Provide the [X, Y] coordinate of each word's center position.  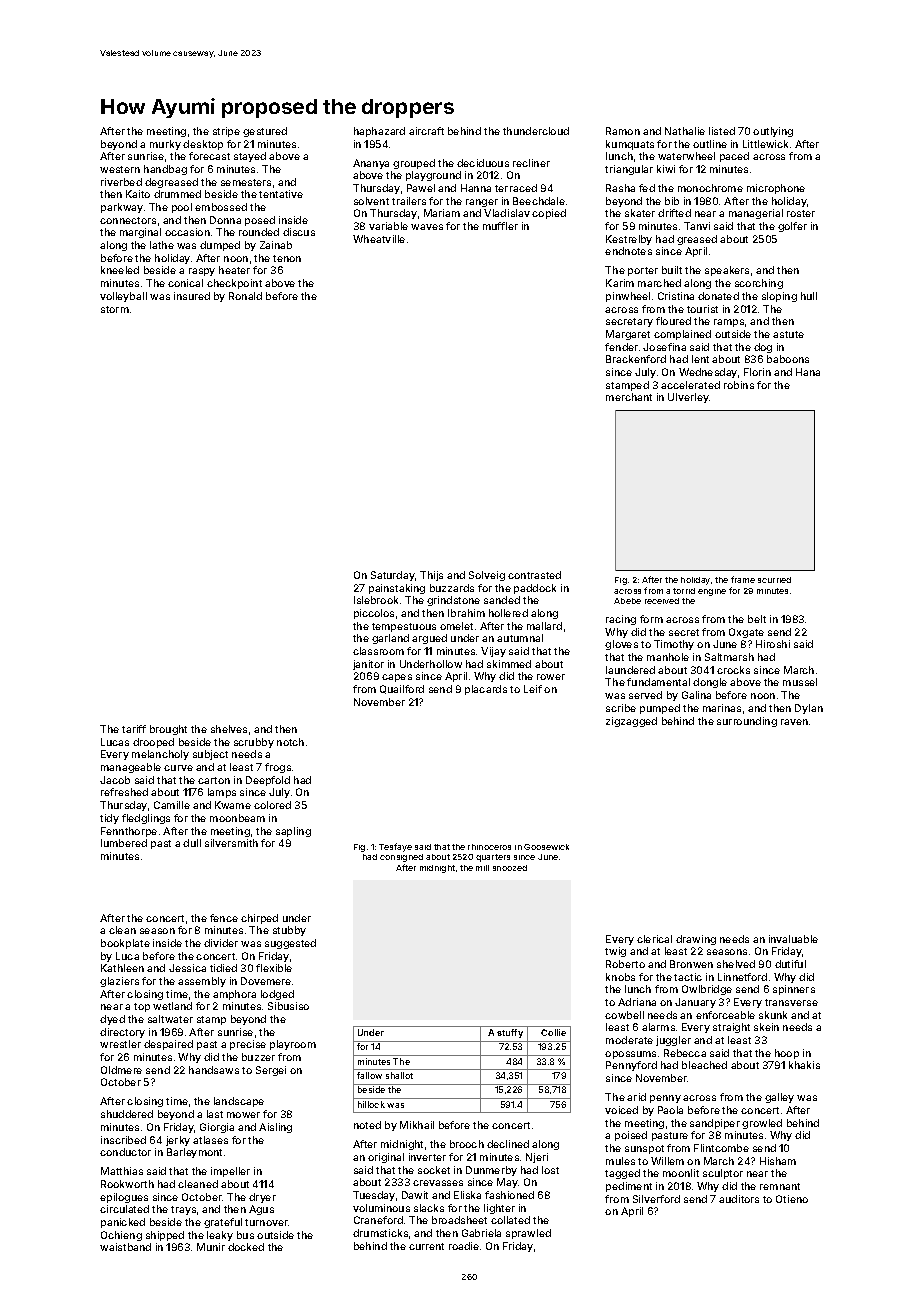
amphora [234, 995]
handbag [165, 170]
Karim [620, 283]
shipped [165, 1236]
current [426, 1246]
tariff [134, 729]
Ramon [623, 131]
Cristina [676, 296]
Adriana [637, 1002]
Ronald [245, 296]
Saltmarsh [729, 657]
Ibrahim [466, 613]
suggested [290, 944]
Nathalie [685, 131]
